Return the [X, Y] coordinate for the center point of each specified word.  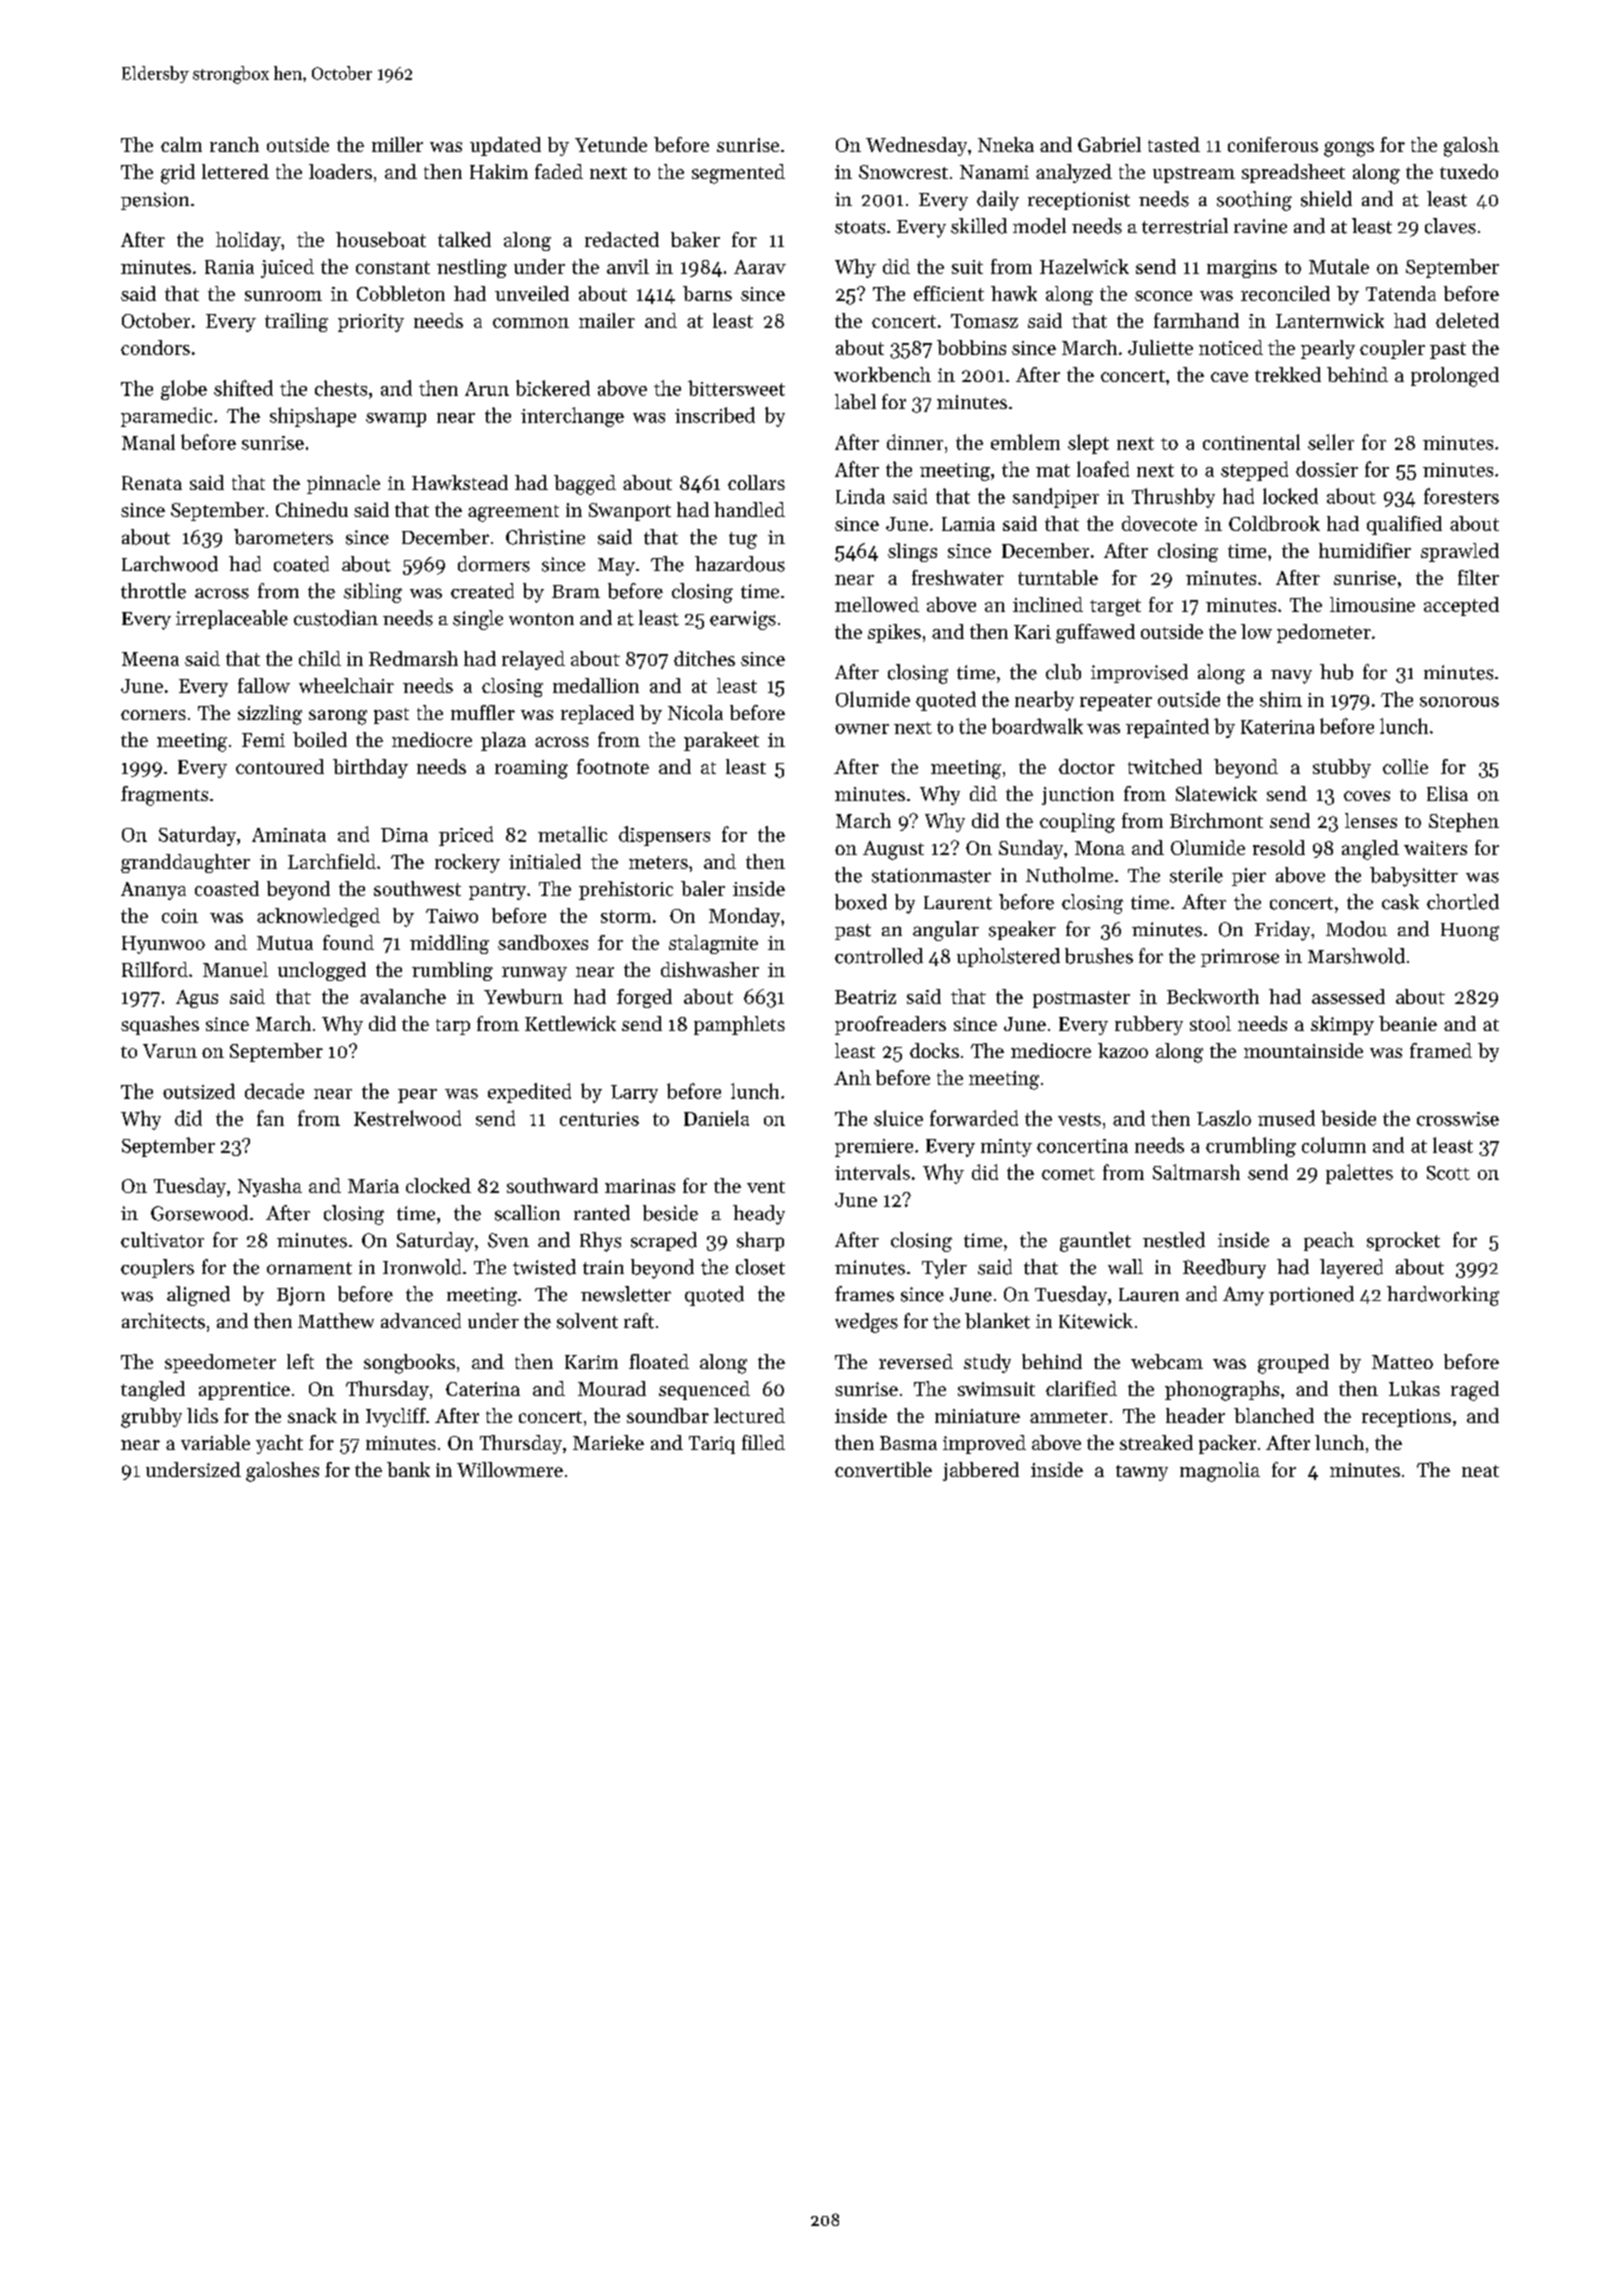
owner [862, 729]
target [1115, 607]
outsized [199, 1091]
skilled [979, 226]
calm [181, 144]
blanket [997, 1321]
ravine [1260, 226]
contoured [280, 766]
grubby [151, 1418]
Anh [852, 1077]
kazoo [1123, 1050]
